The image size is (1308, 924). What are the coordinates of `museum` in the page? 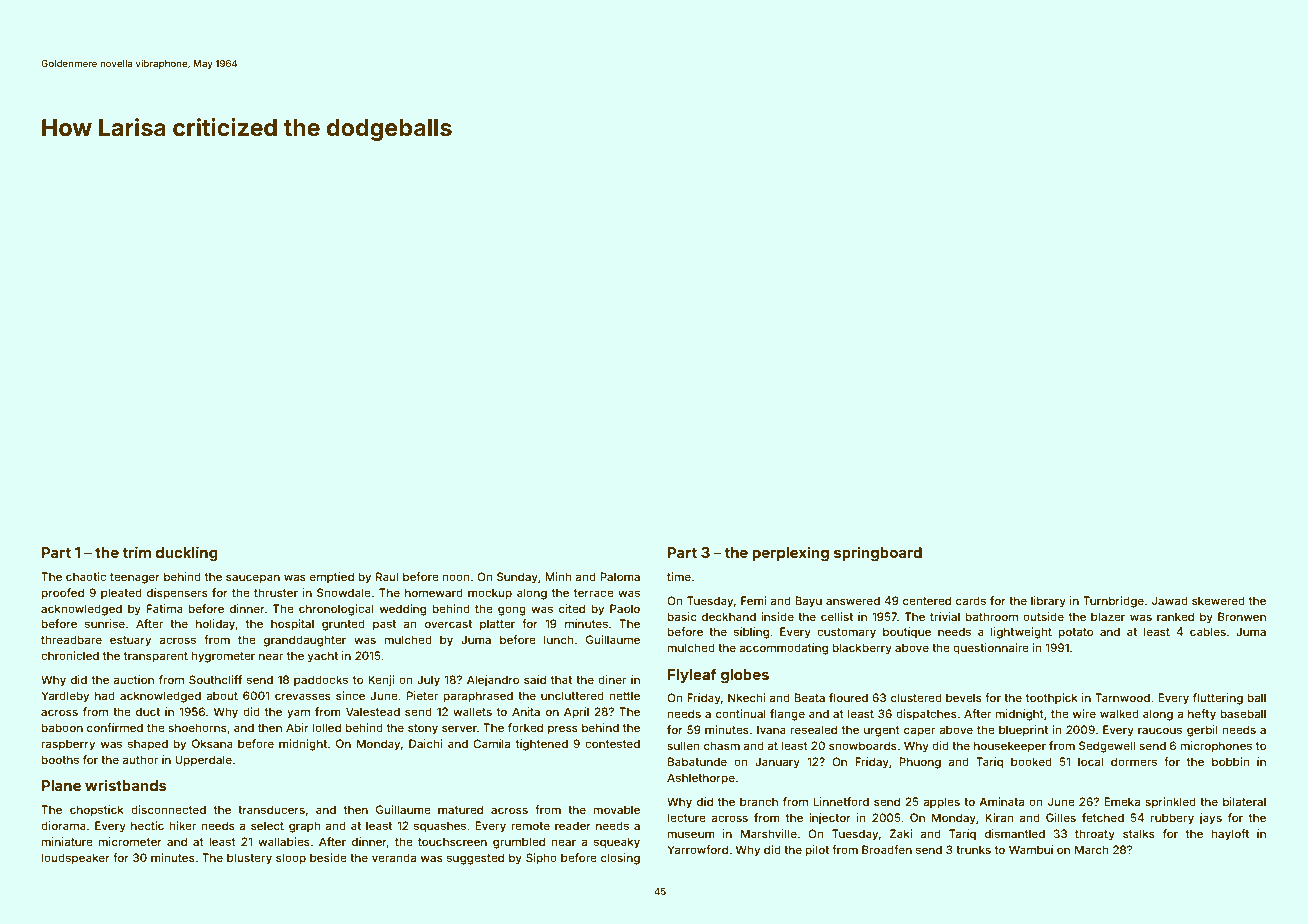 It's located at (691, 834).
